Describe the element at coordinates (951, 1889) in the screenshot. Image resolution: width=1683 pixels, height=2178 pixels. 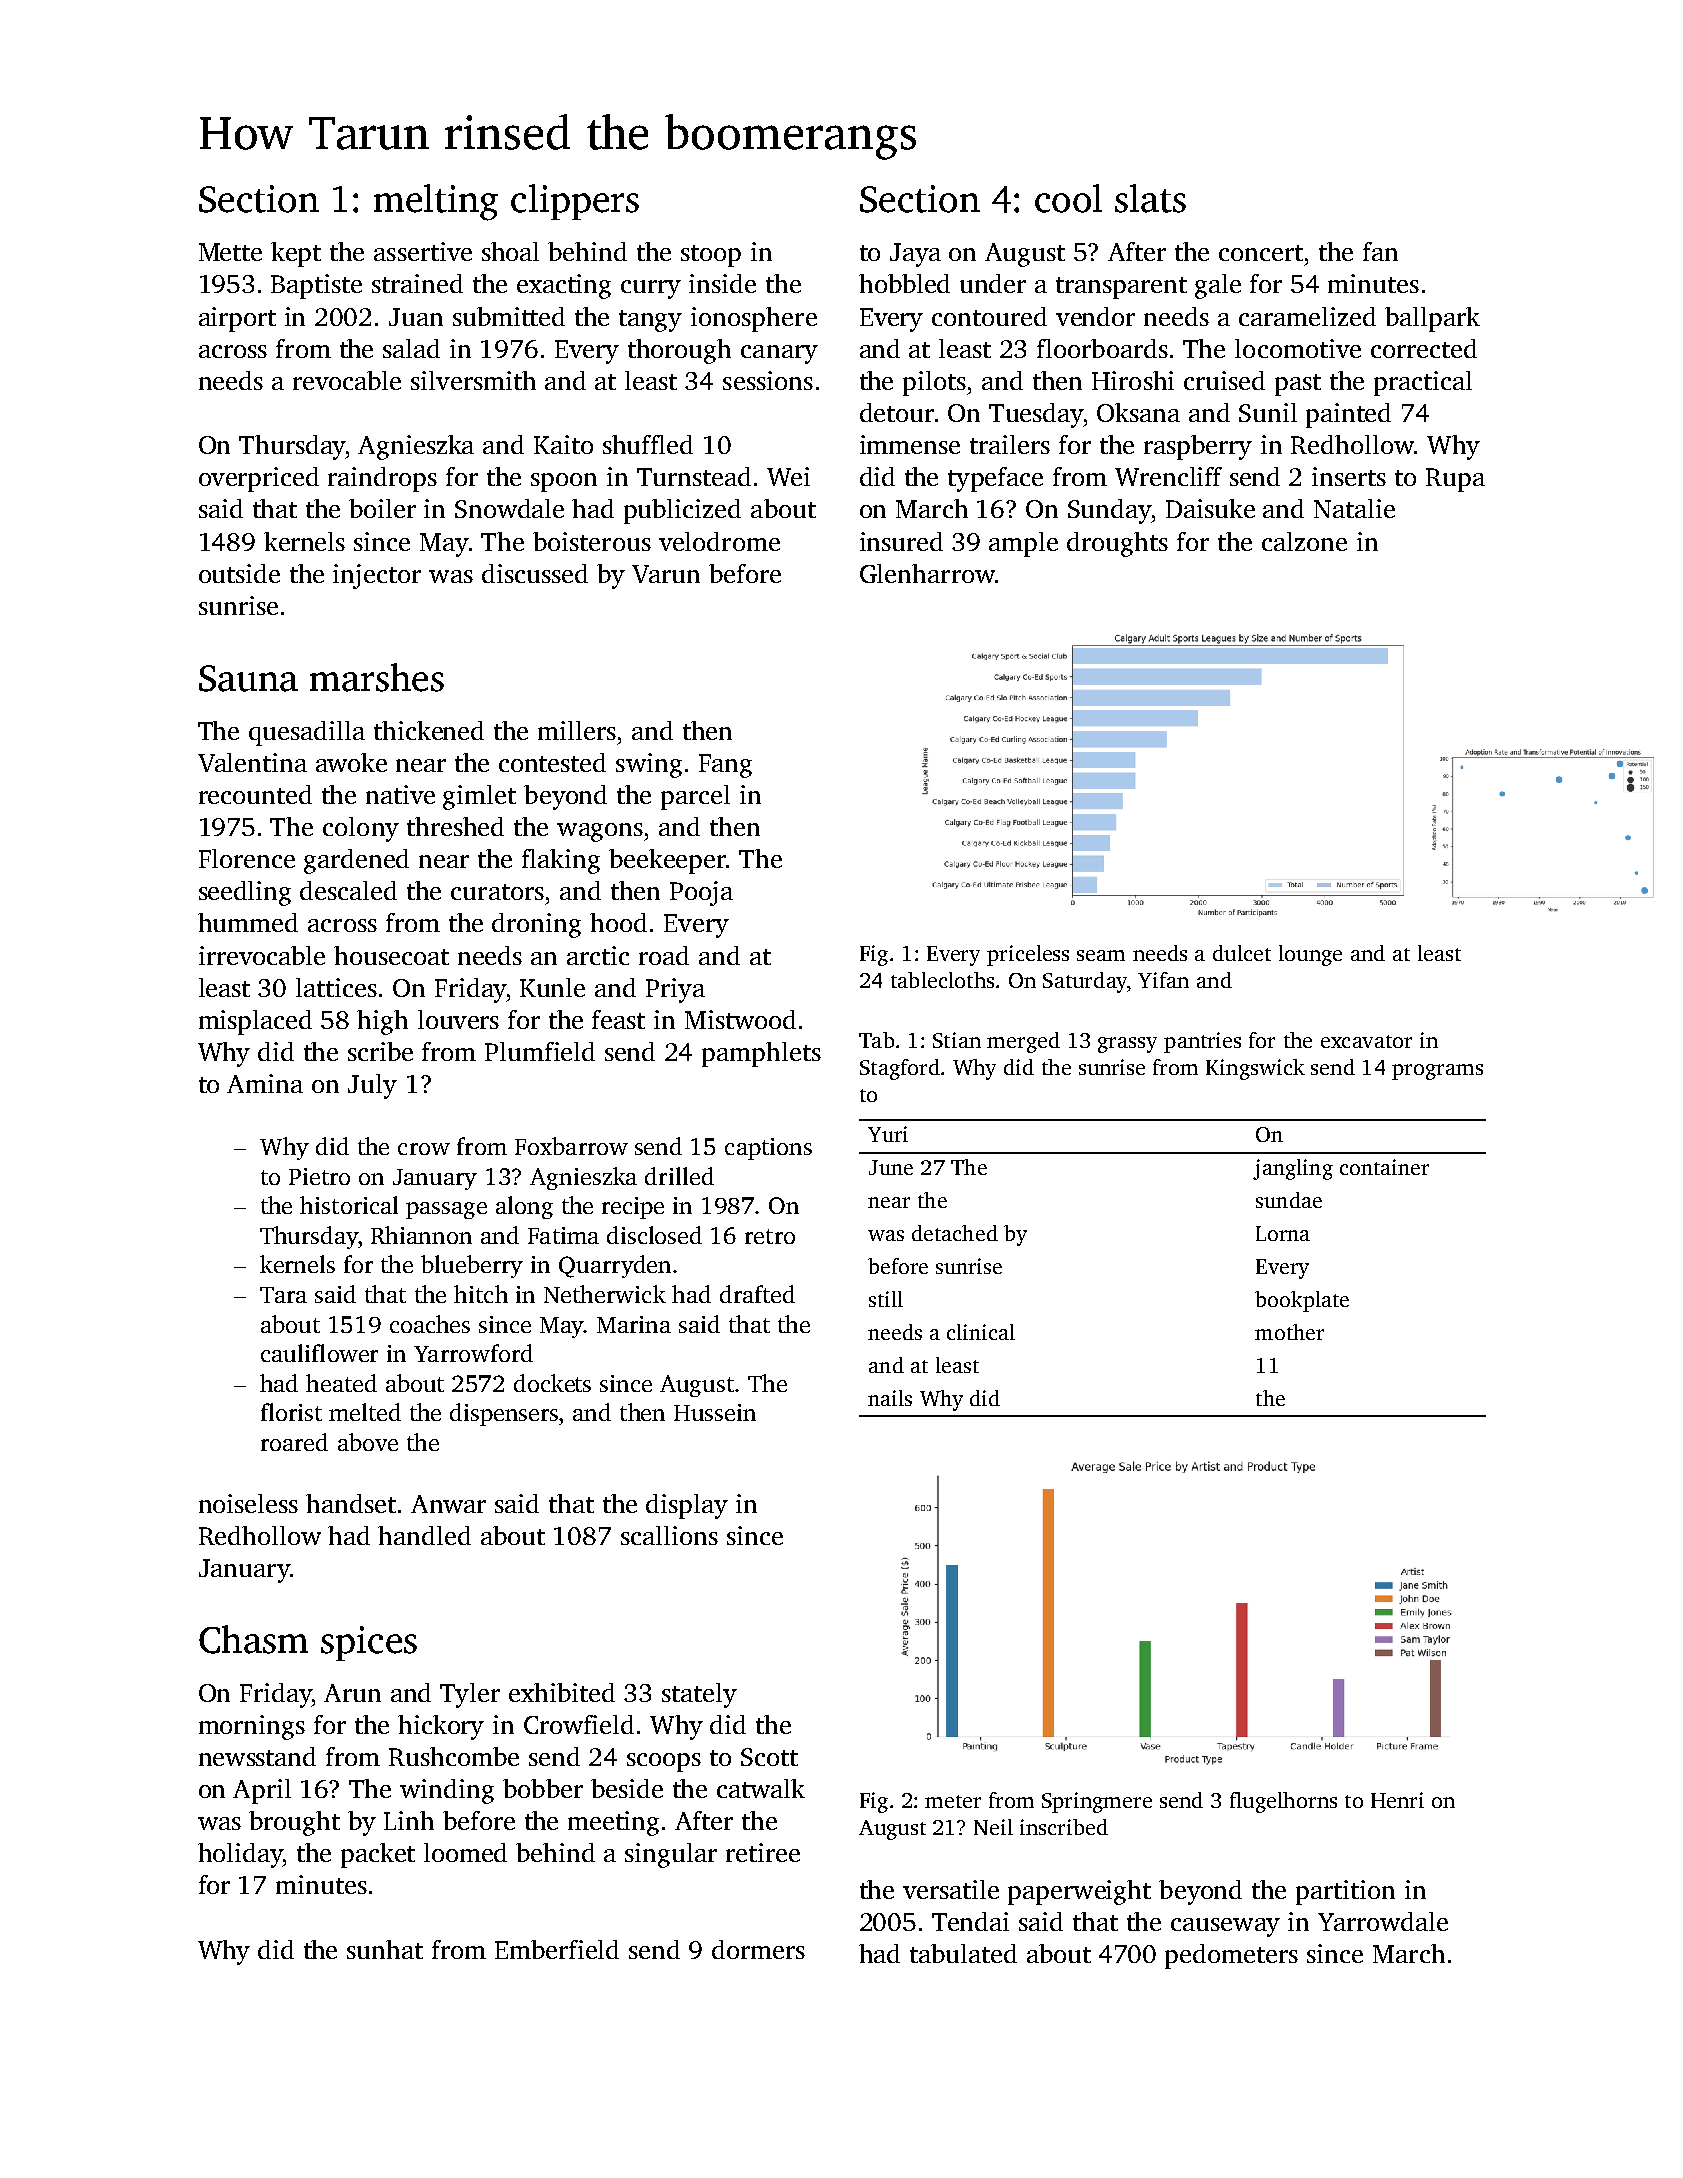
I see `versatile` at that location.
